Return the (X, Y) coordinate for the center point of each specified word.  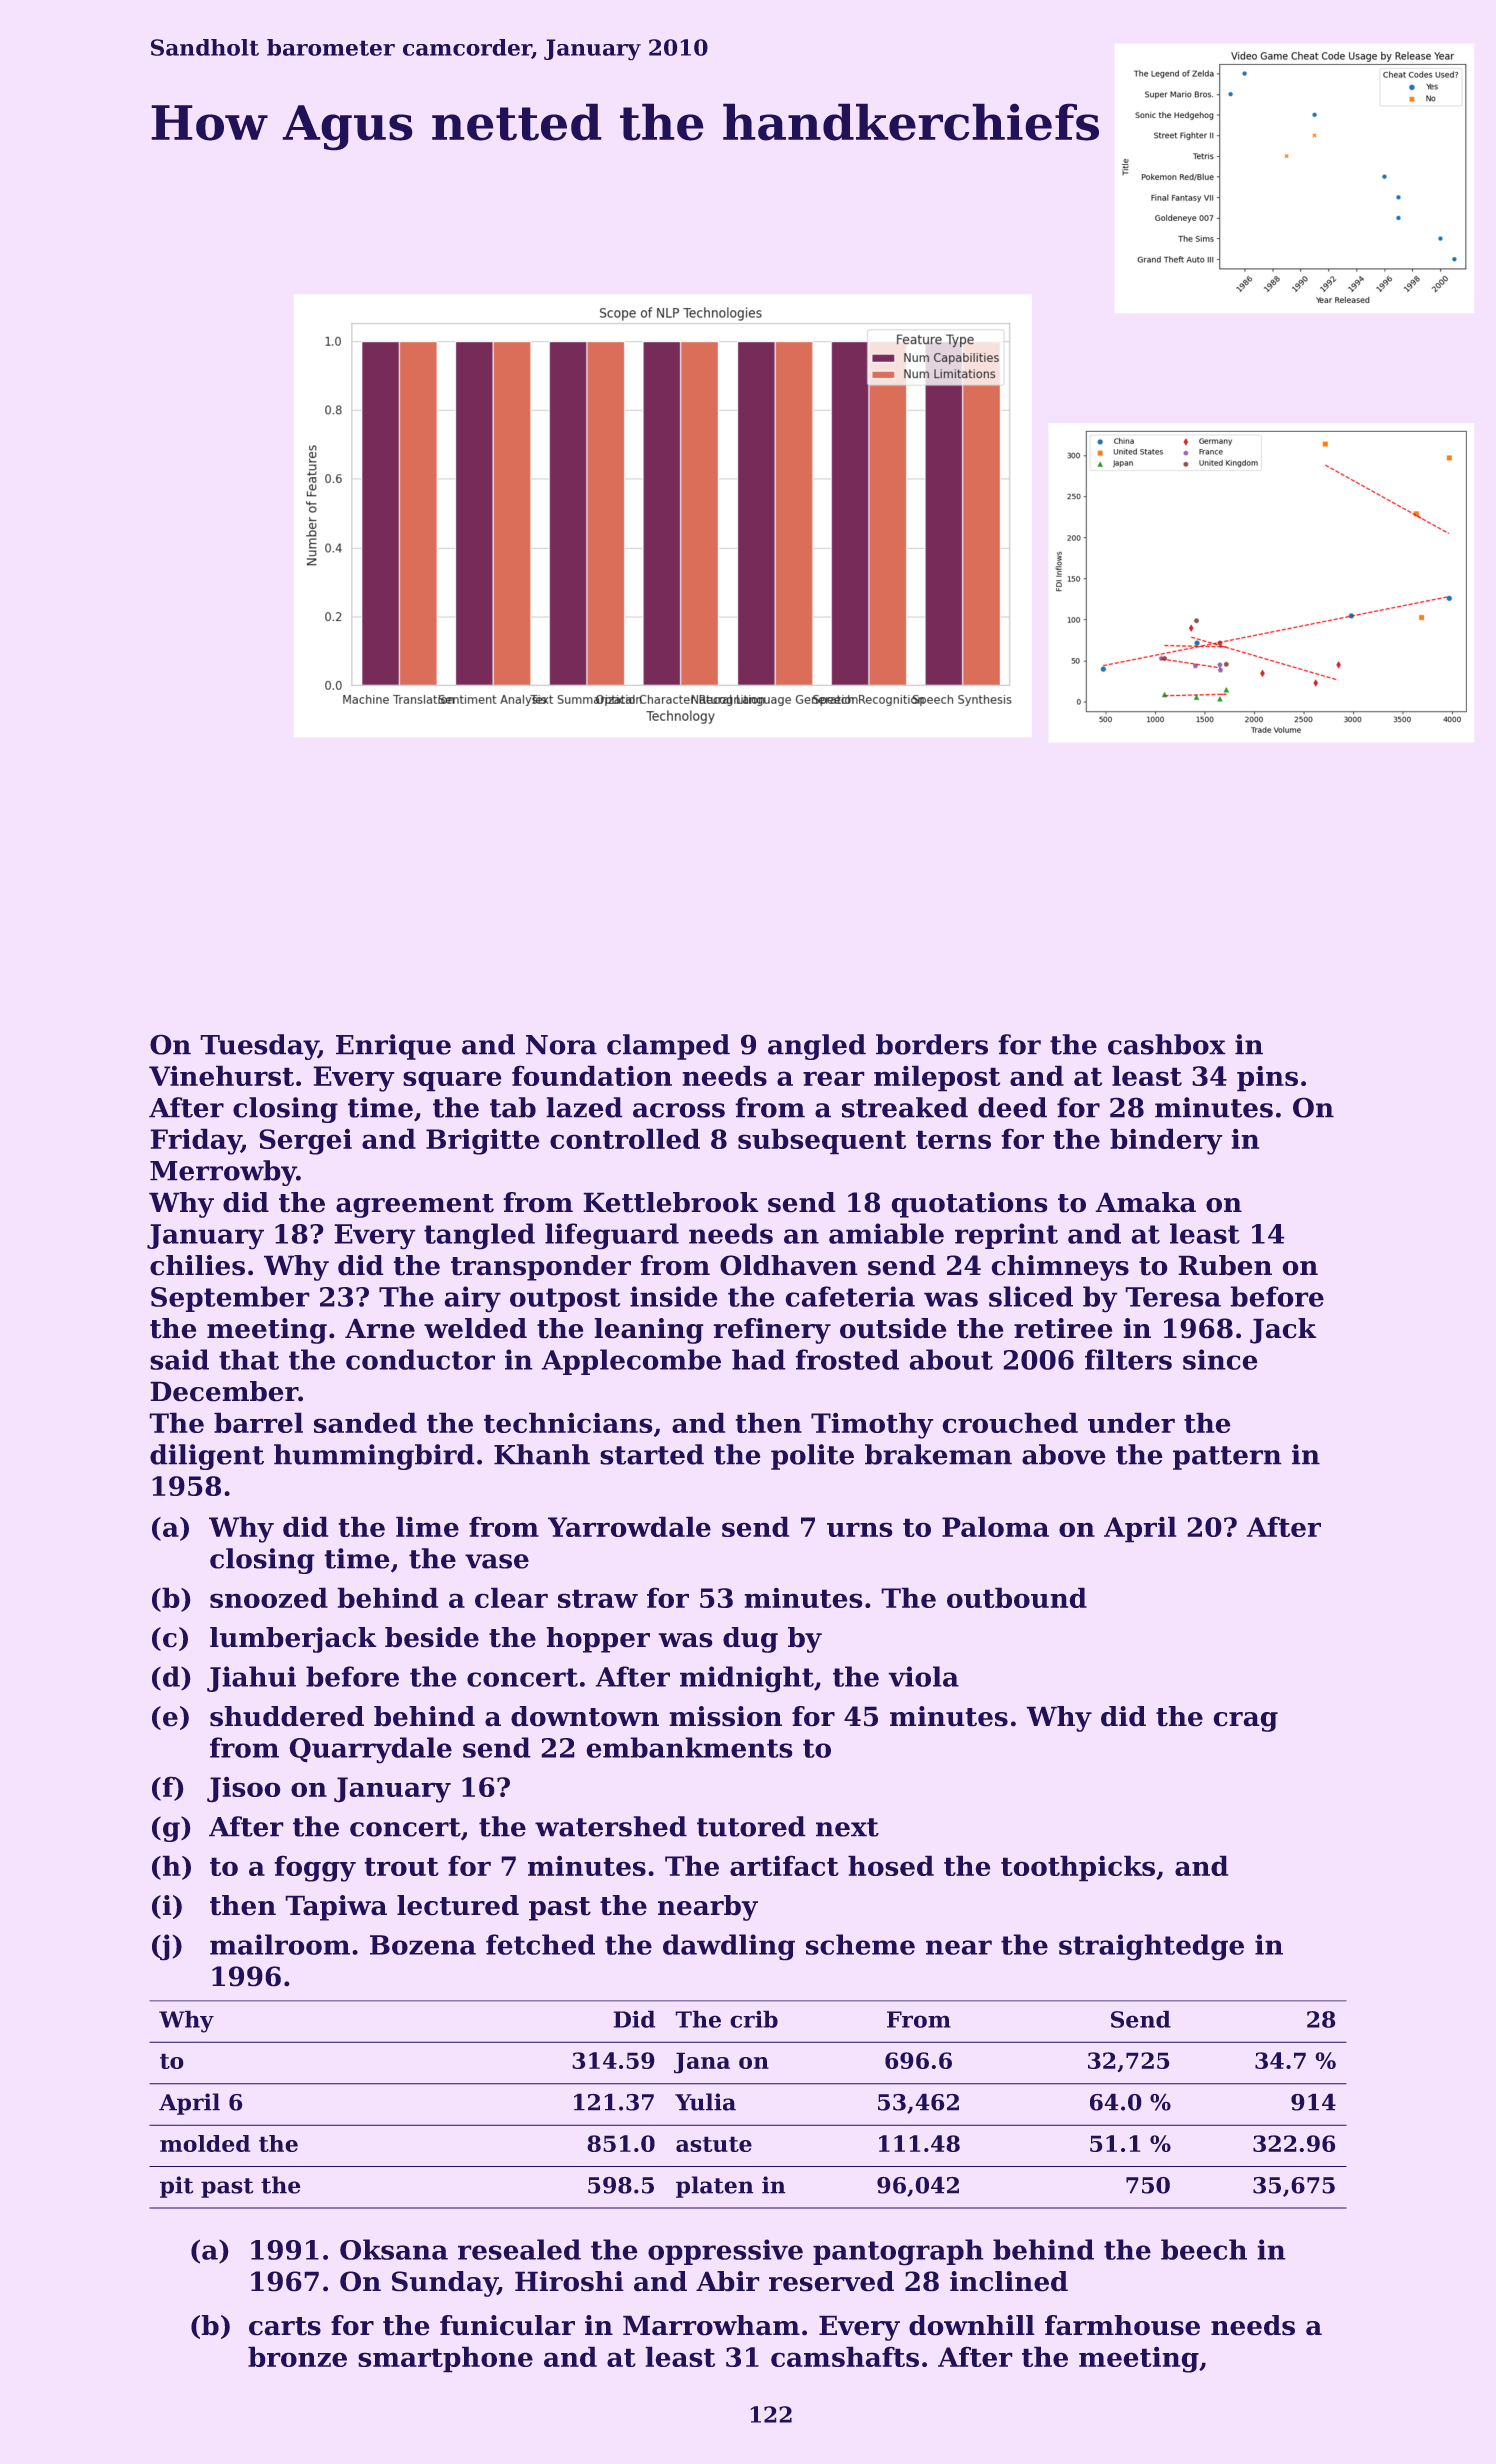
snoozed (269, 1597)
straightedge (1151, 1947)
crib (754, 2019)
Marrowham (711, 2325)
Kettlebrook (671, 1202)
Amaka (1145, 1202)
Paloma (995, 1526)
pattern (1227, 1458)
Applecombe (631, 1362)
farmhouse (1122, 2325)
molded (205, 2143)
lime (427, 1526)
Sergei (305, 1141)
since (1220, 1359)
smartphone (445, 2359)
